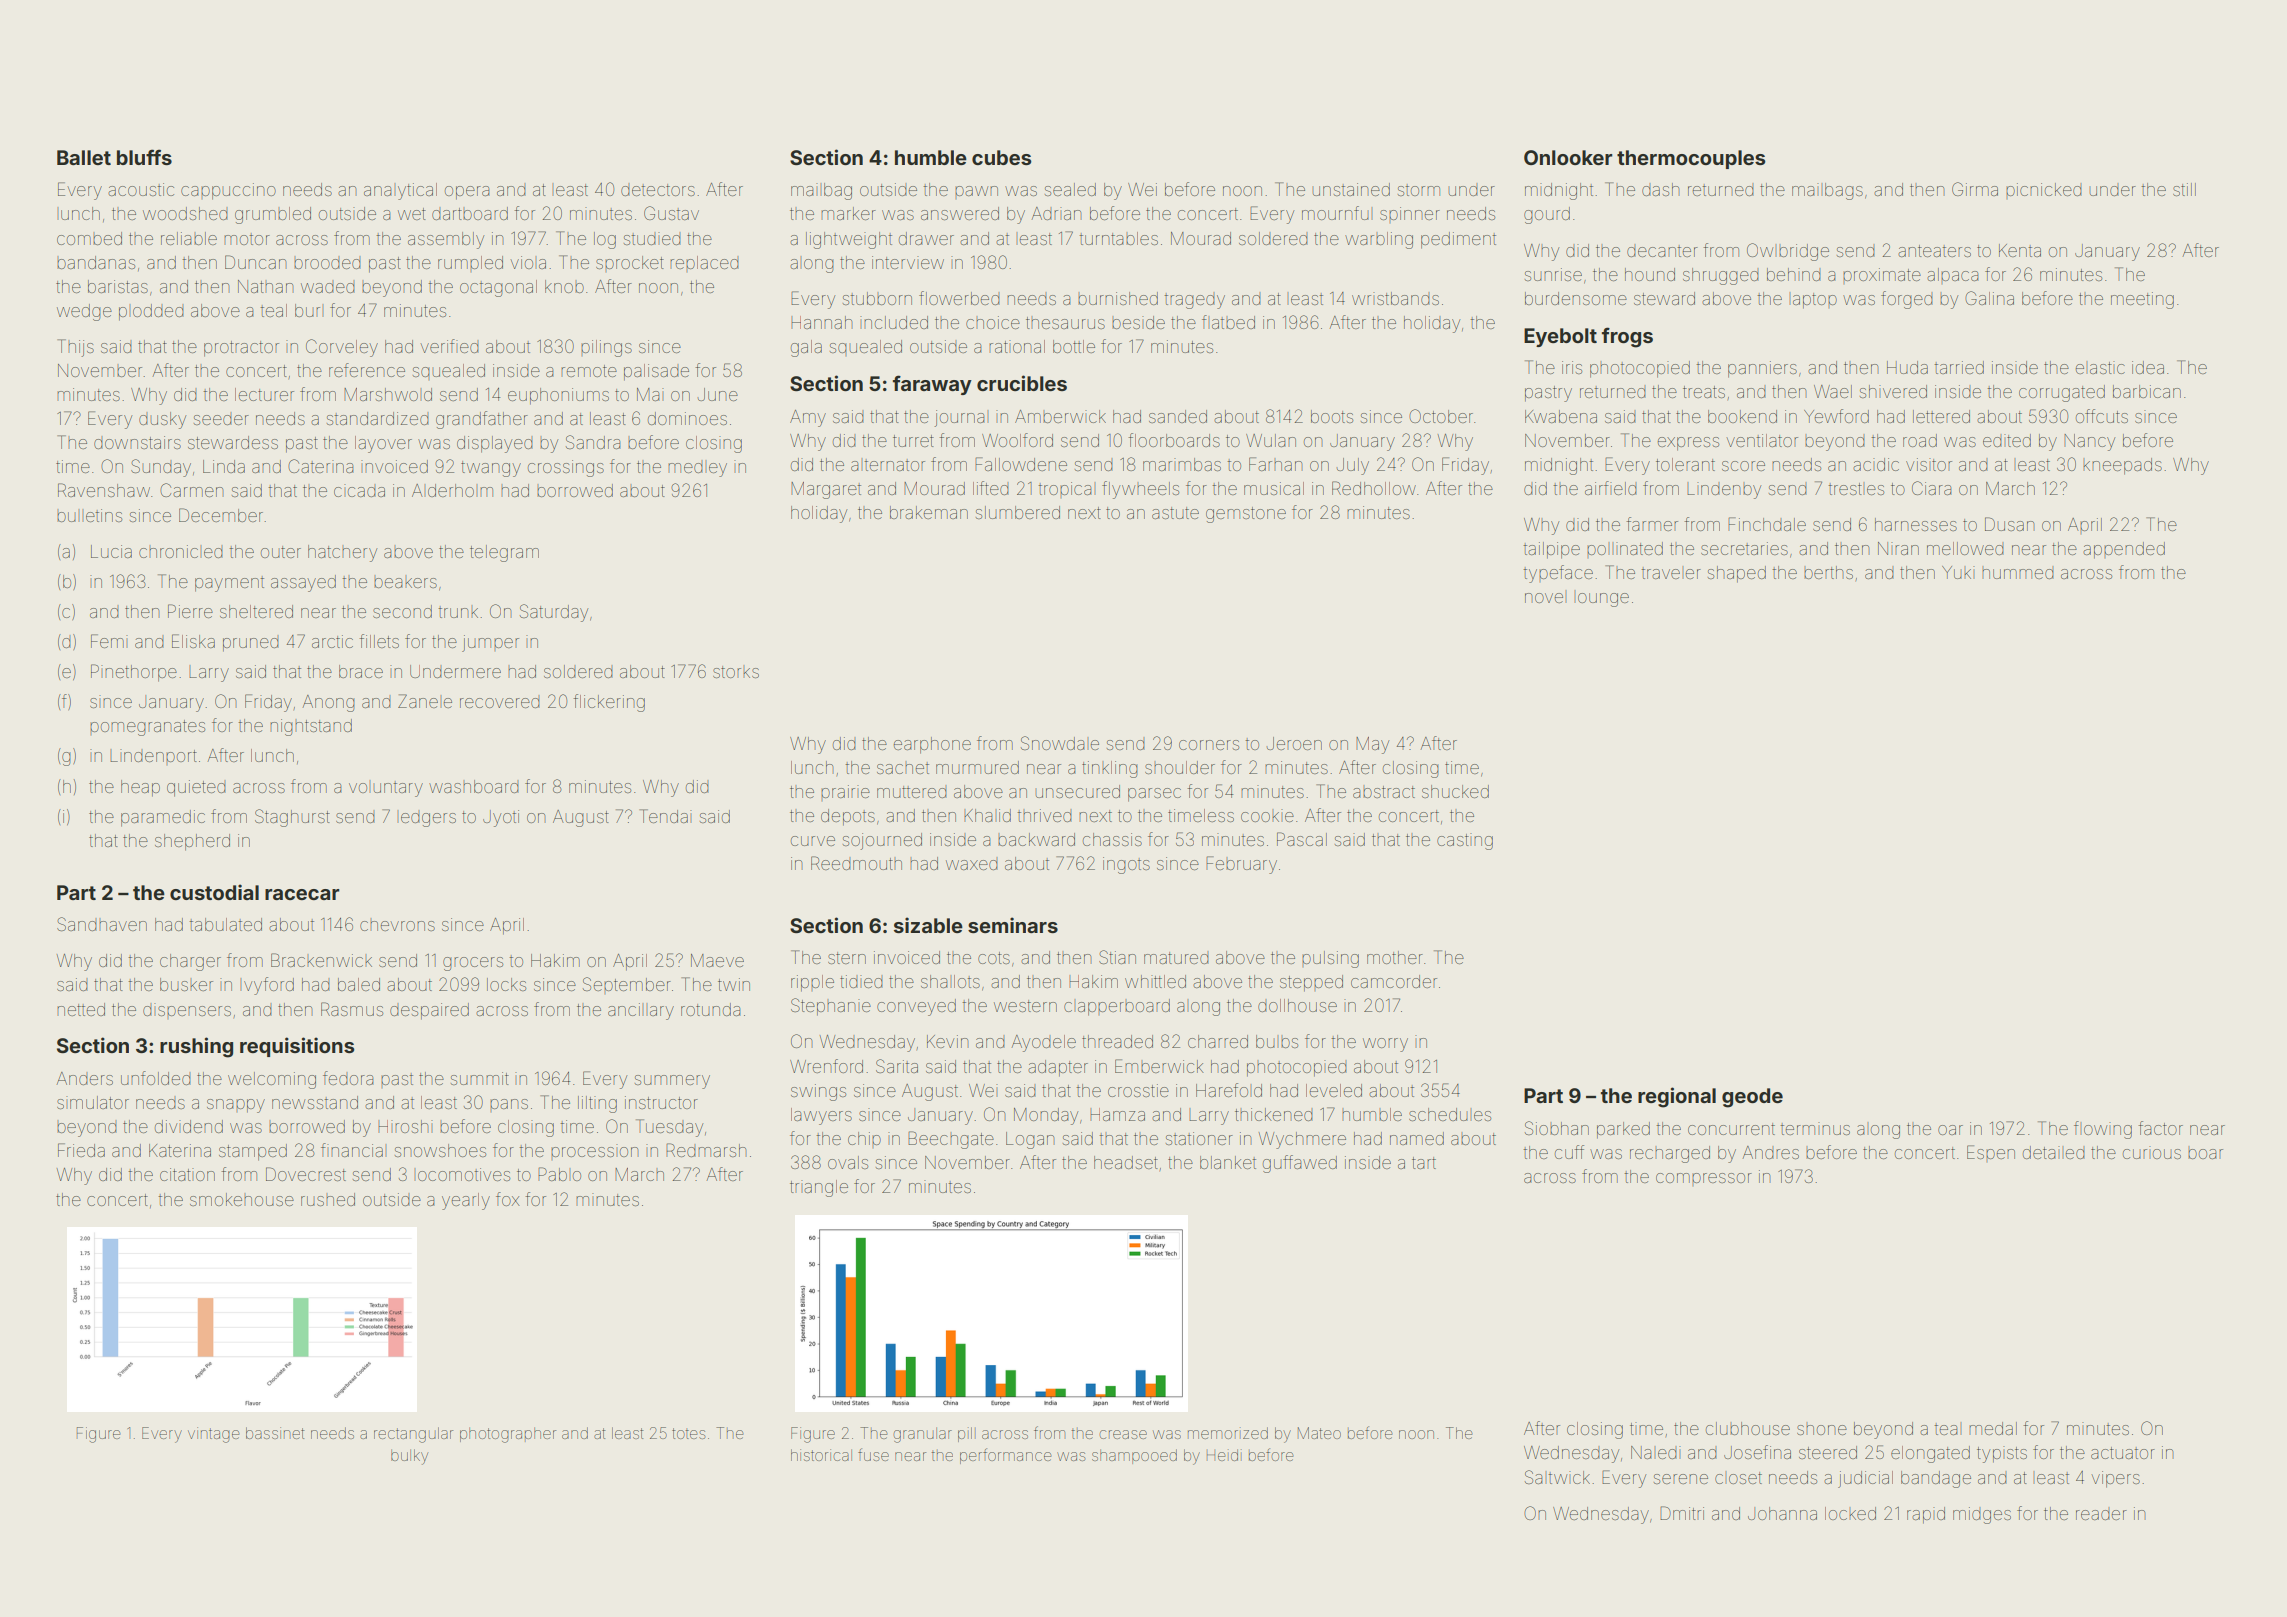 The height and width of the screenshot is (1617, 2287). Describe the element at coordinates (109, 641) in the screenshot. I see `Femi` at that location.
